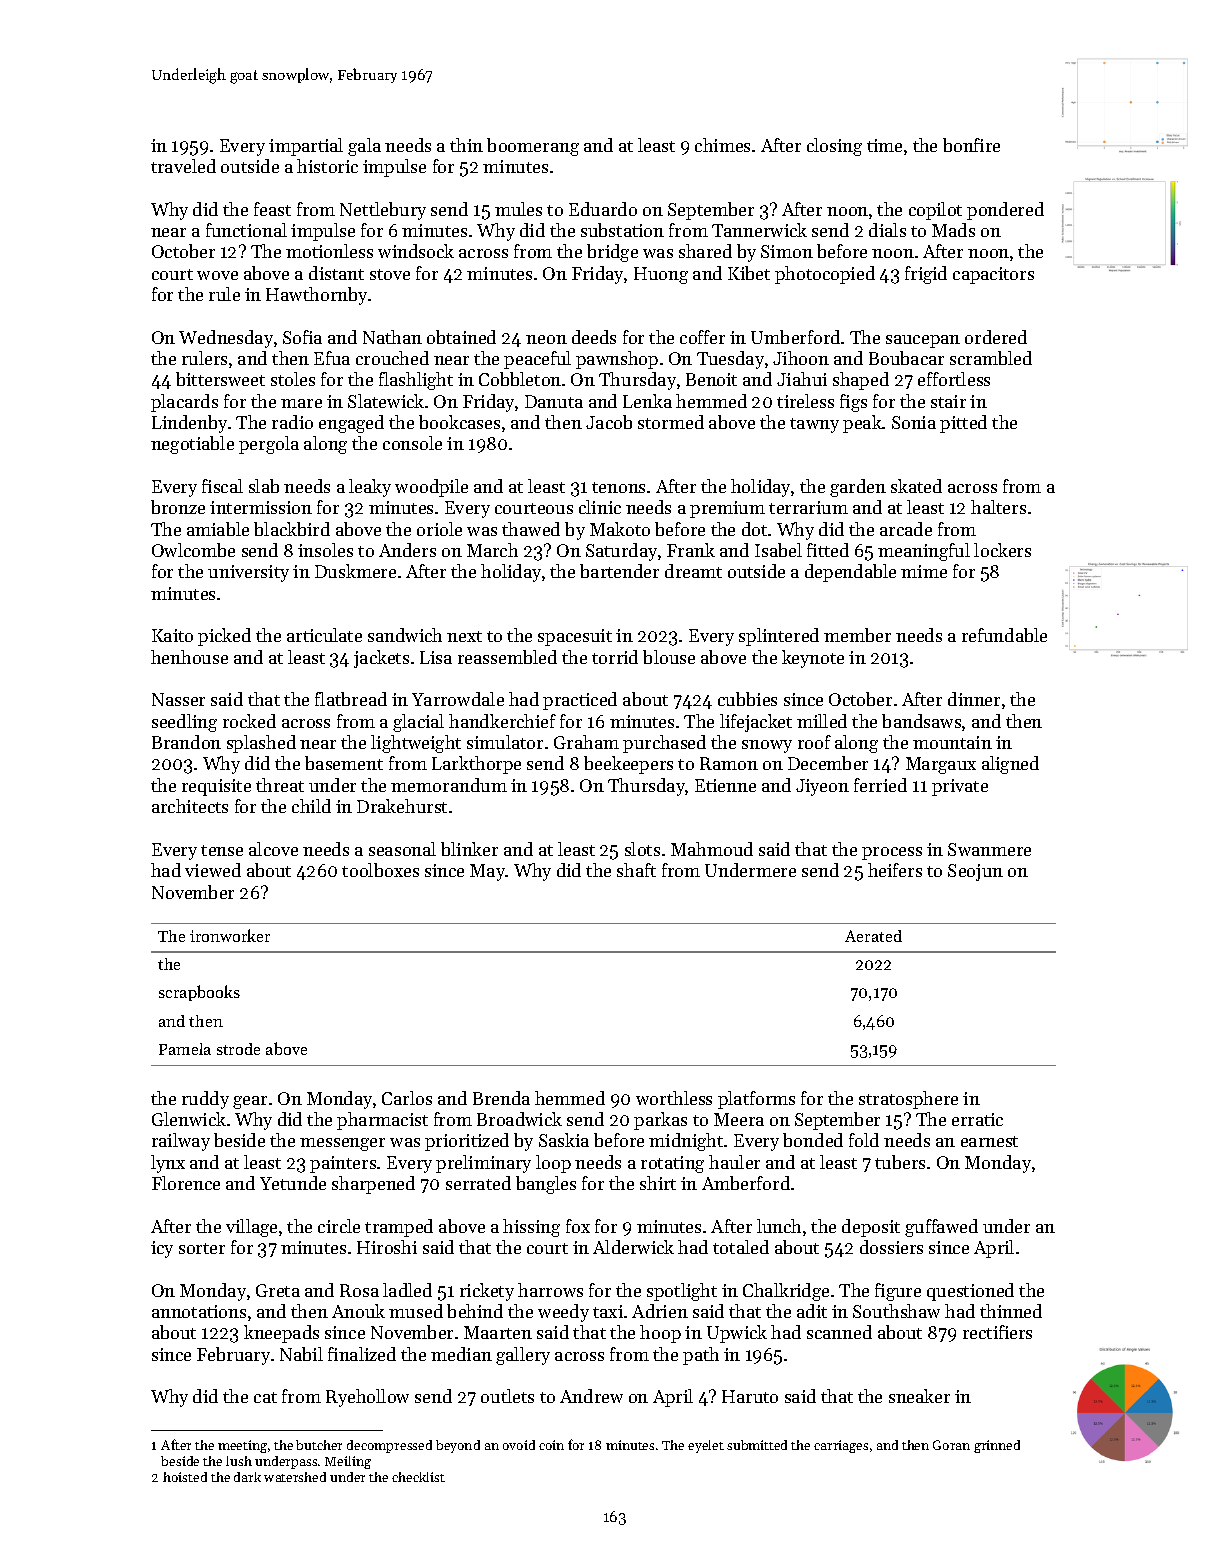 This screenshot has height=1562, width=1207. What do you see at coordinates (178, 507) in the screenshot?
I see `bronze` at bounding box center [178, 507].
